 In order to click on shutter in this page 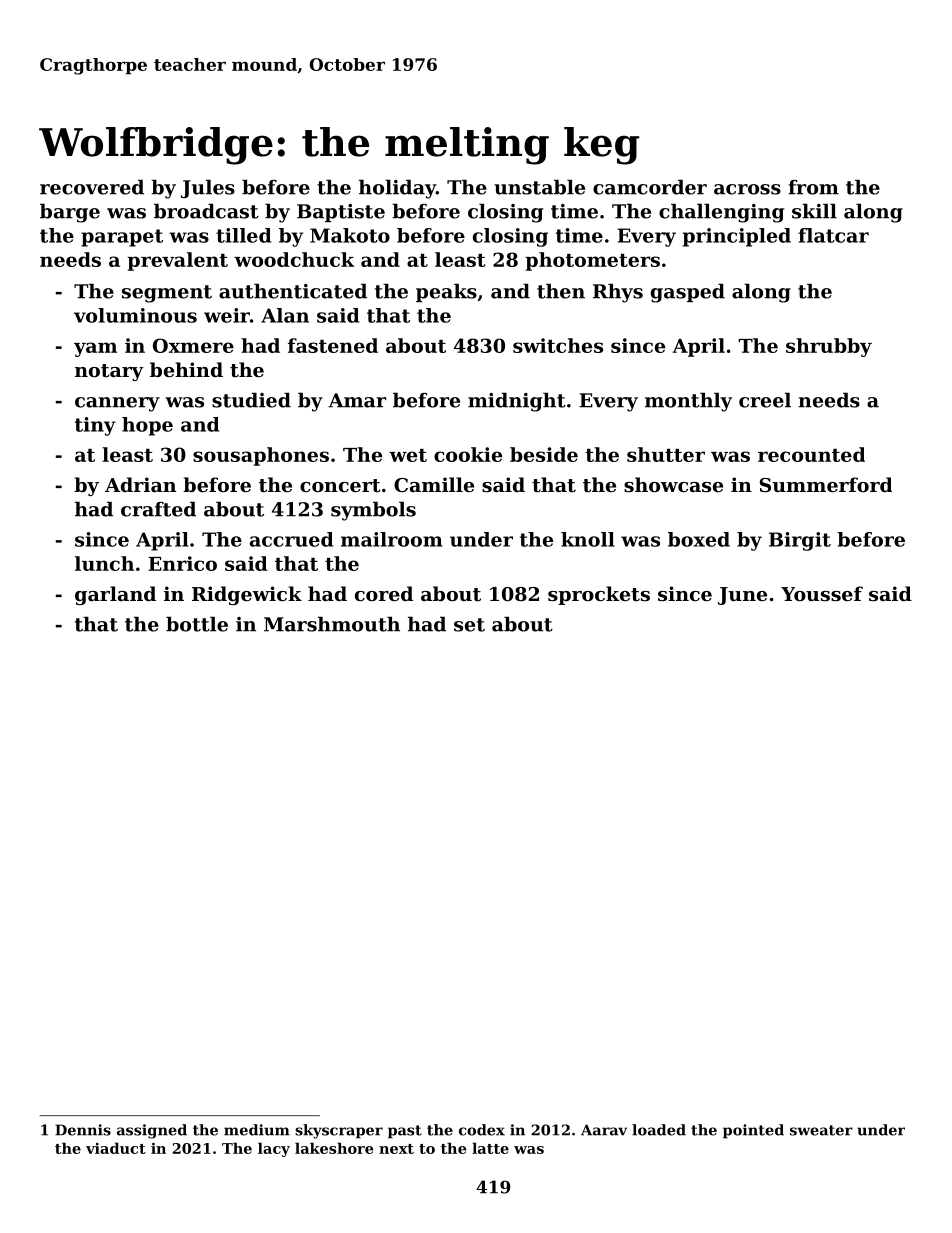, I will do `click(666, 454)`.
